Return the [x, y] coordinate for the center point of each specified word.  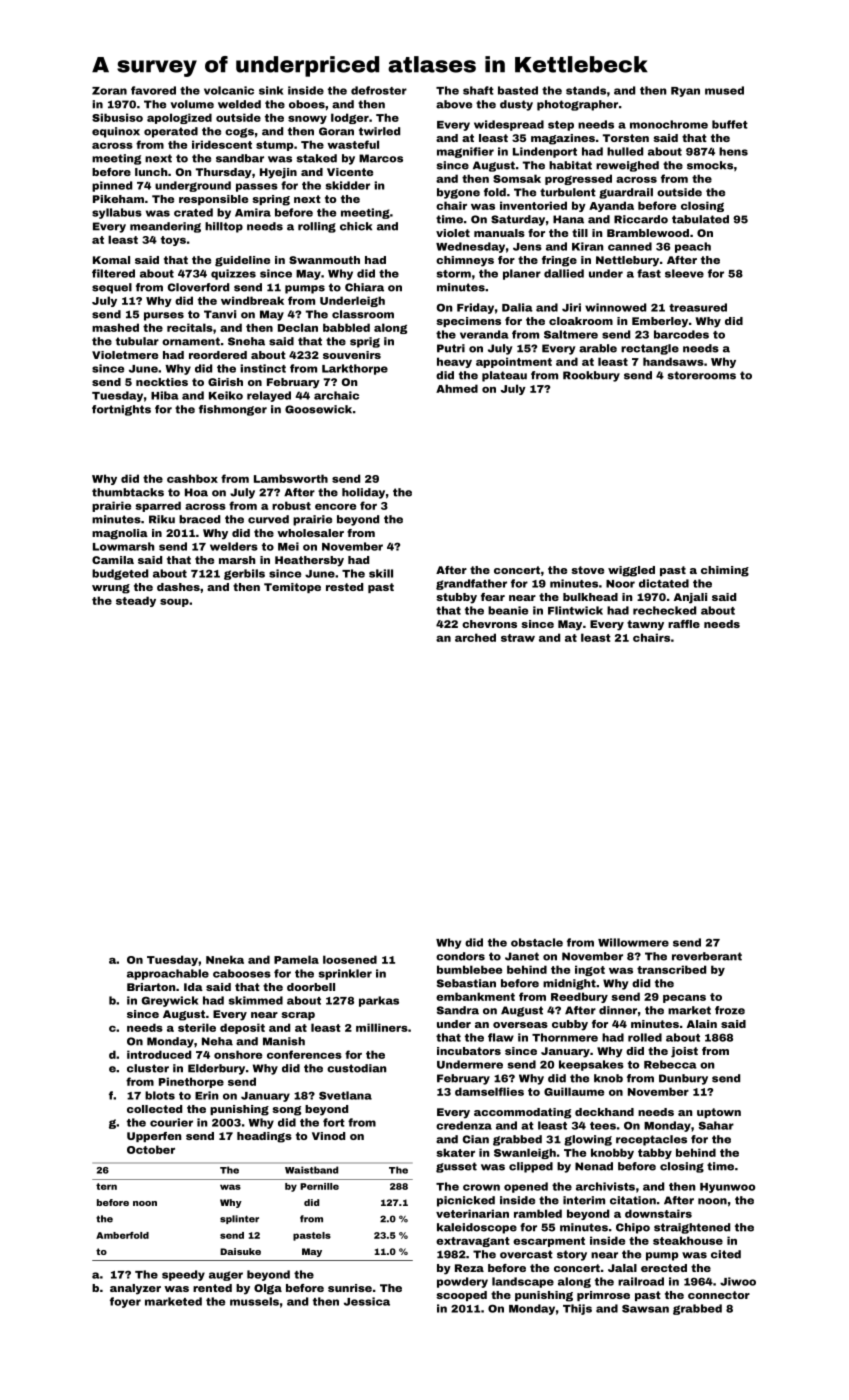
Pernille [319, 1186]
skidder [348, 185]
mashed [115, 327]
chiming [725, 571]
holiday [363, 493]
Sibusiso [117, 117]
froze [730, 1010]
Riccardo [641, 219]
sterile [197, 1027]
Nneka [225, 959]
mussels [254, 1301]
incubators [469, 1051]
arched [475, 637]
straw [518, 638]
